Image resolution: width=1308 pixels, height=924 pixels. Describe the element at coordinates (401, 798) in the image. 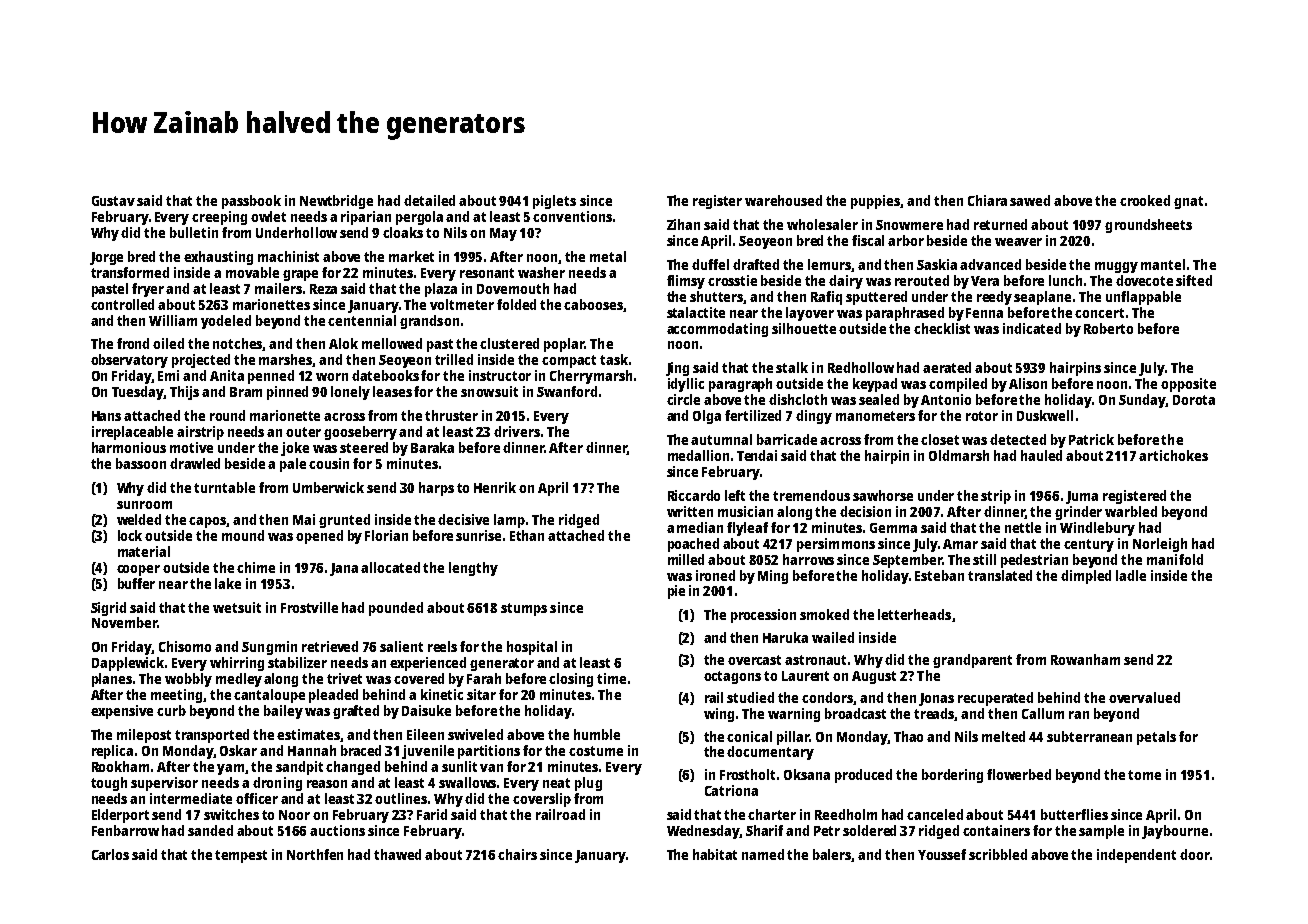

I see `outlines` at that location.
